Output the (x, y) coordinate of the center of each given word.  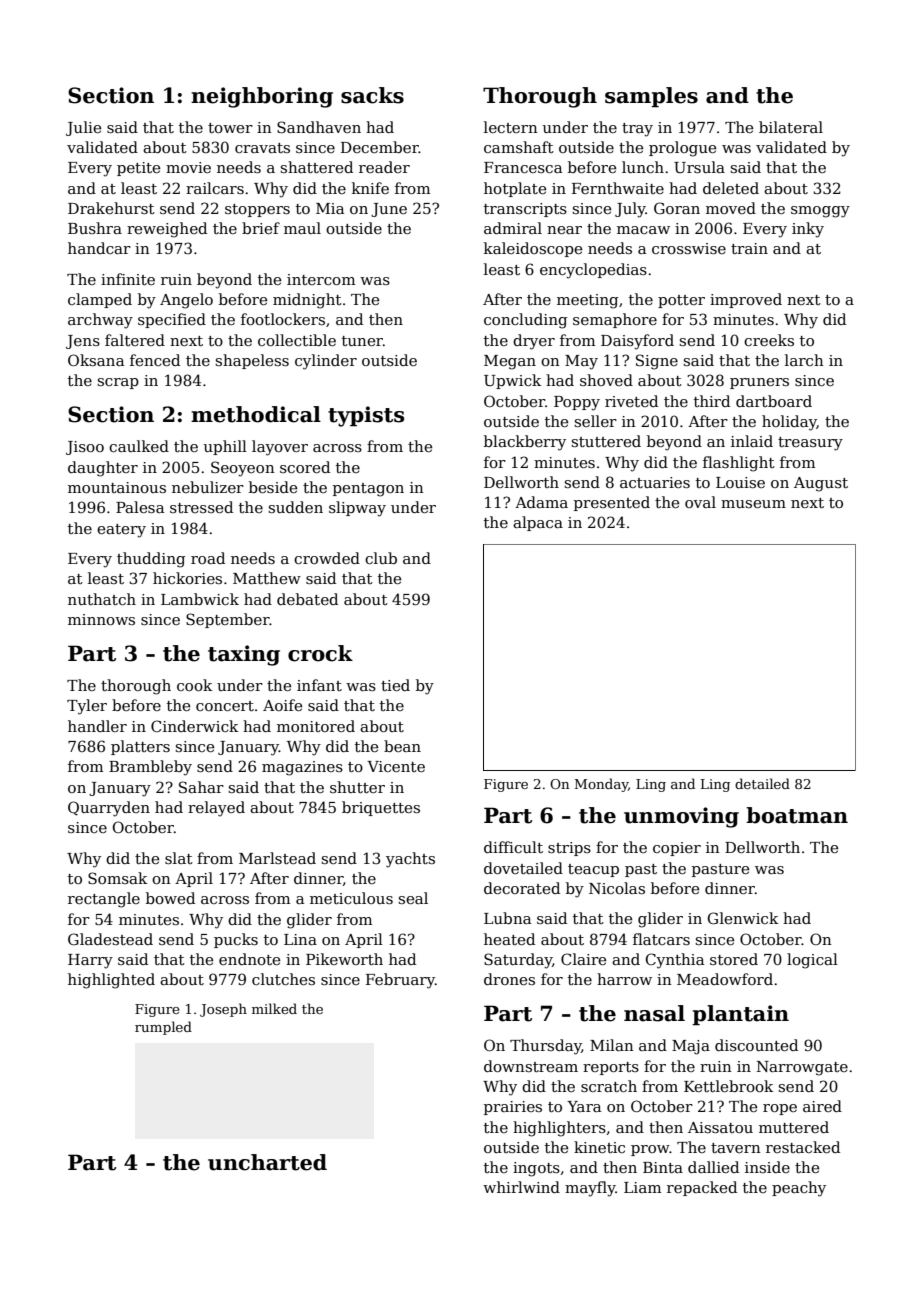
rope (780, 1109)
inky (808, 230)
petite (138, 169)
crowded (327, 558)
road (208, 558)
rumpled (163, 1028)
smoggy (820, 212)
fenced (155, 360)
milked (274, 1008)
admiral (513, 228)
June (389, 210)
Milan (612, 1045)
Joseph (223, 1010)
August (821, 484)
